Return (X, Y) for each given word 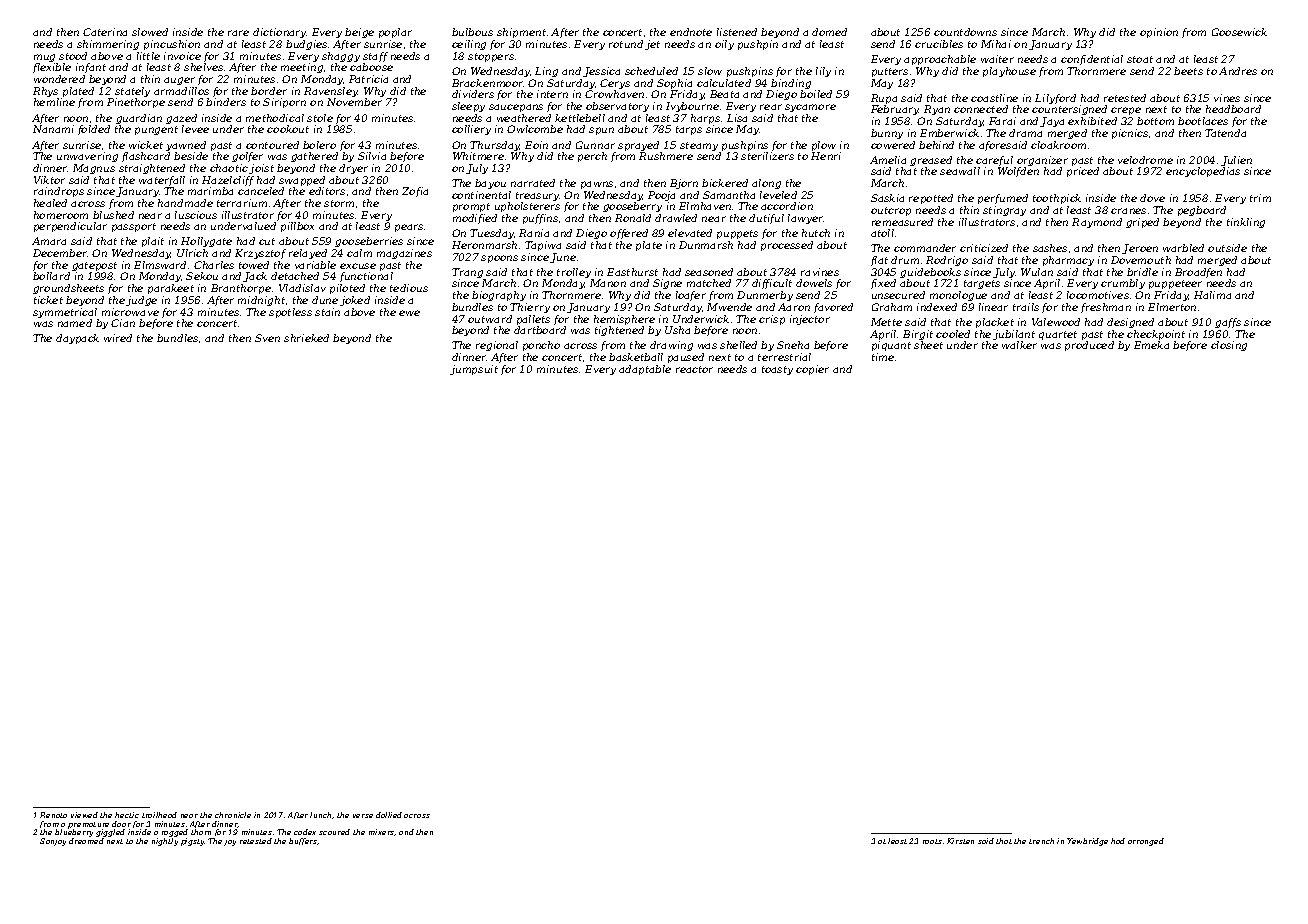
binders (226, 102)
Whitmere (478, 156)
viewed (84, 815)
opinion (1159, 33)
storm (339, 203)
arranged (1146, 842)
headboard (1233, 109)
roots (932, 841)
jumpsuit (474, 370)
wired (118, 338)
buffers (303, 841)
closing (1229, 346)
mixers (382, 832)
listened (737, 32)
